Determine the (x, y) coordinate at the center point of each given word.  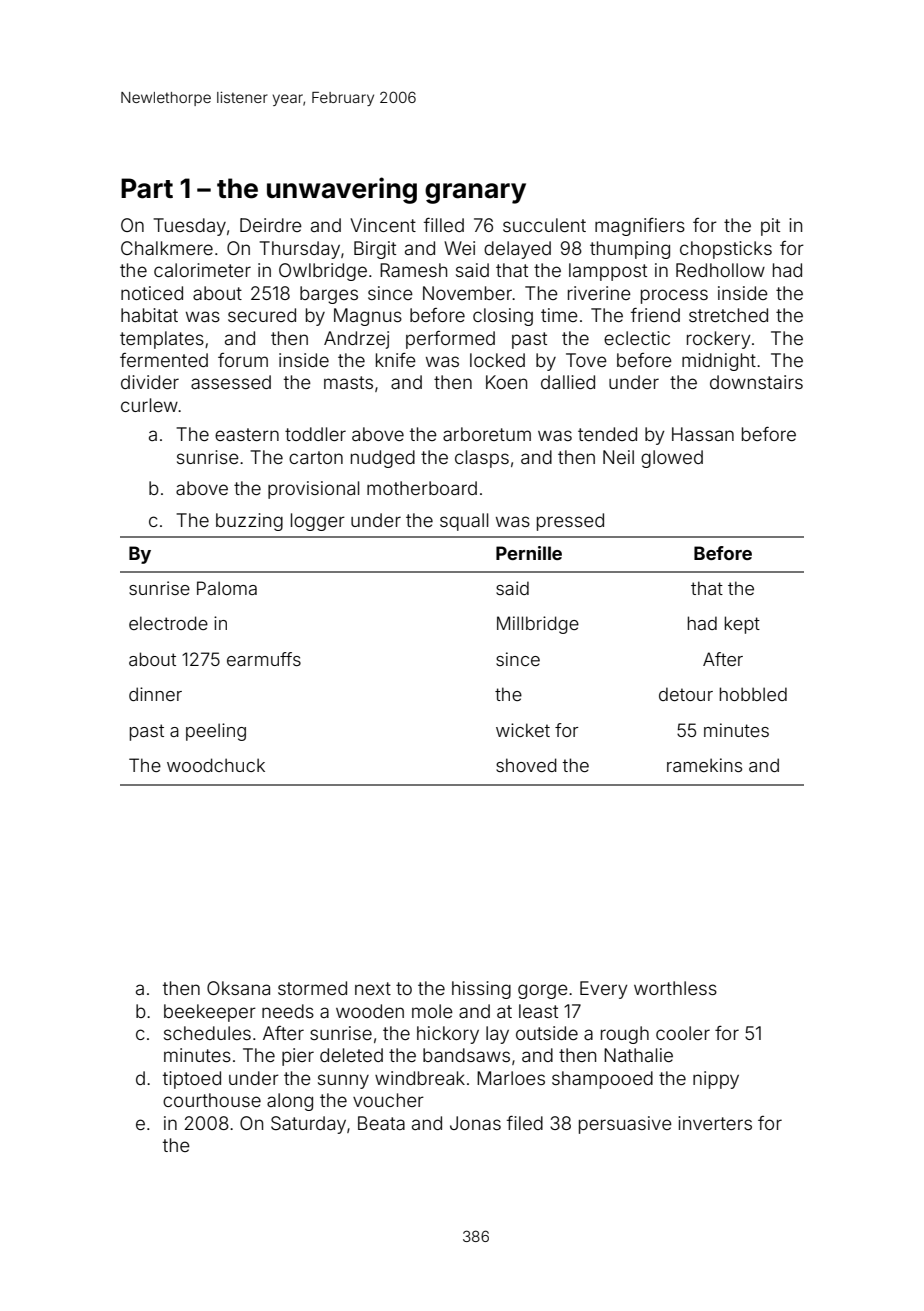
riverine (599, 293)
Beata (381, 1123)
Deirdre (271, 225)
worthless (675, 988)
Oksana (238, 988)
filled (444, 225)
